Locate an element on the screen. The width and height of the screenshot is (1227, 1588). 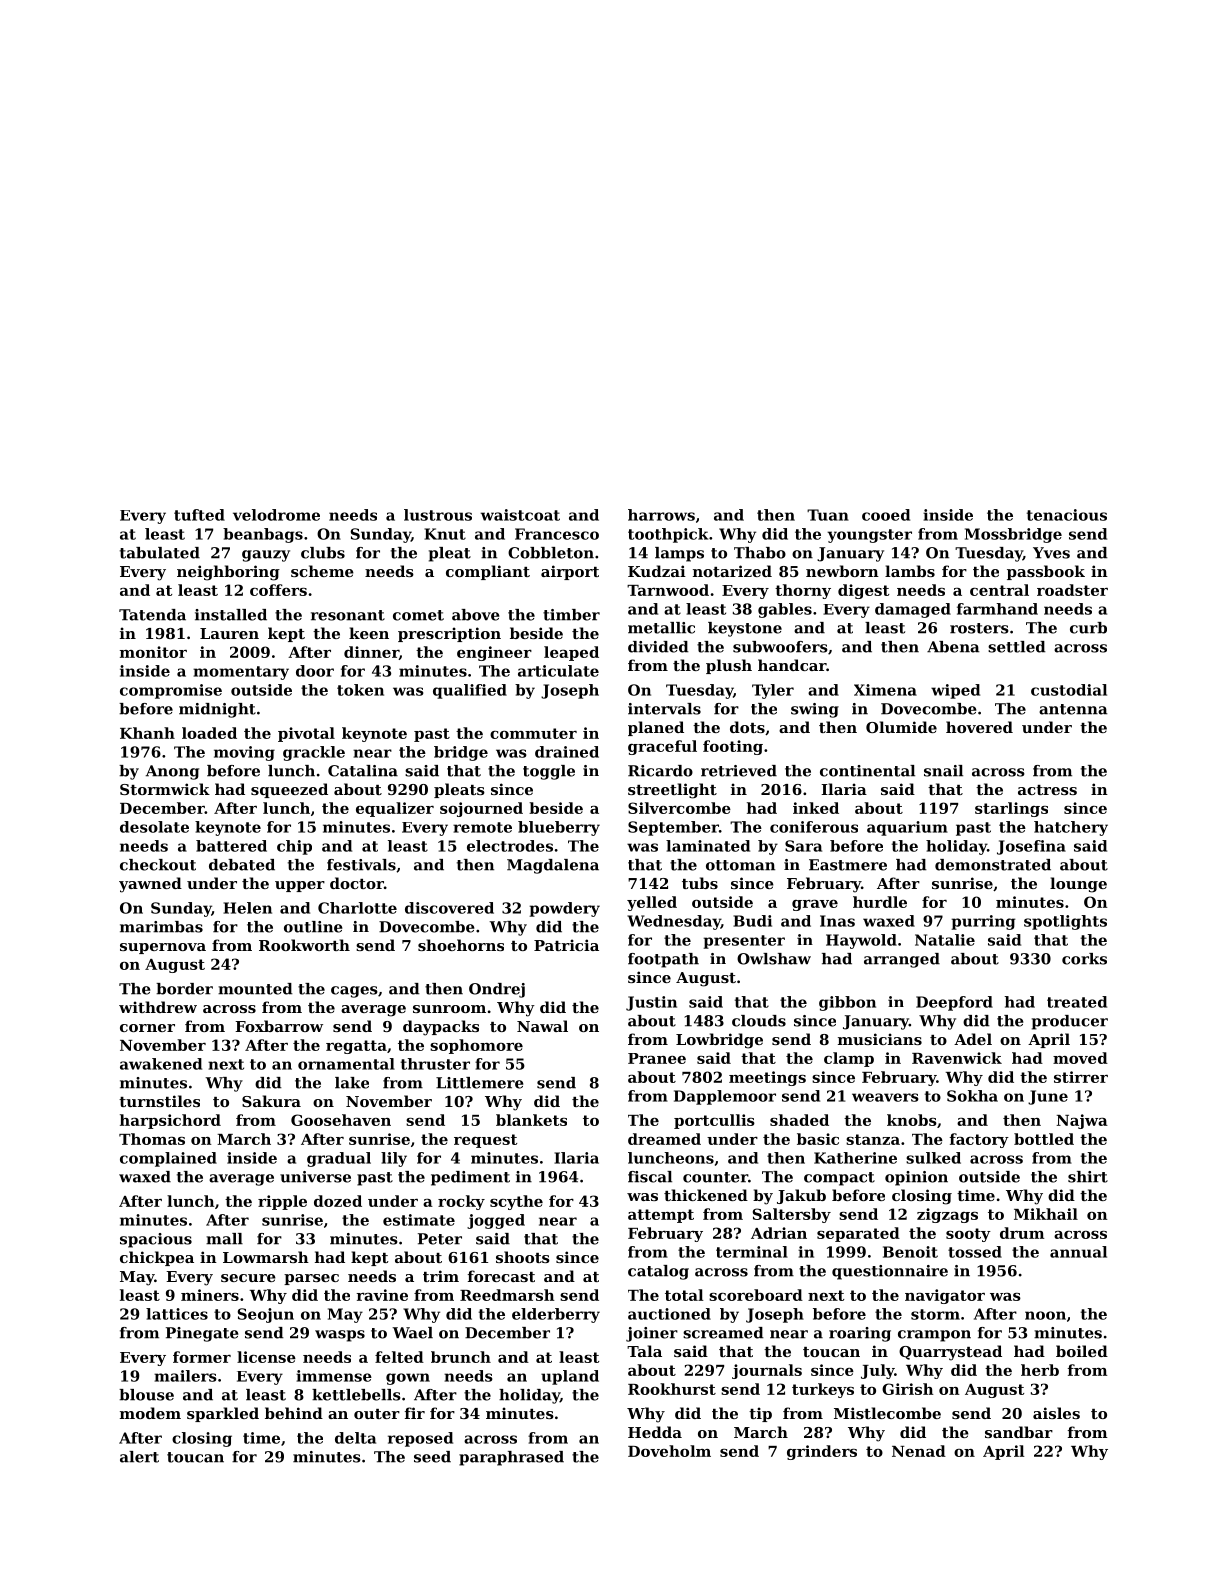
Patricia is located at coordinates (566, 945).
